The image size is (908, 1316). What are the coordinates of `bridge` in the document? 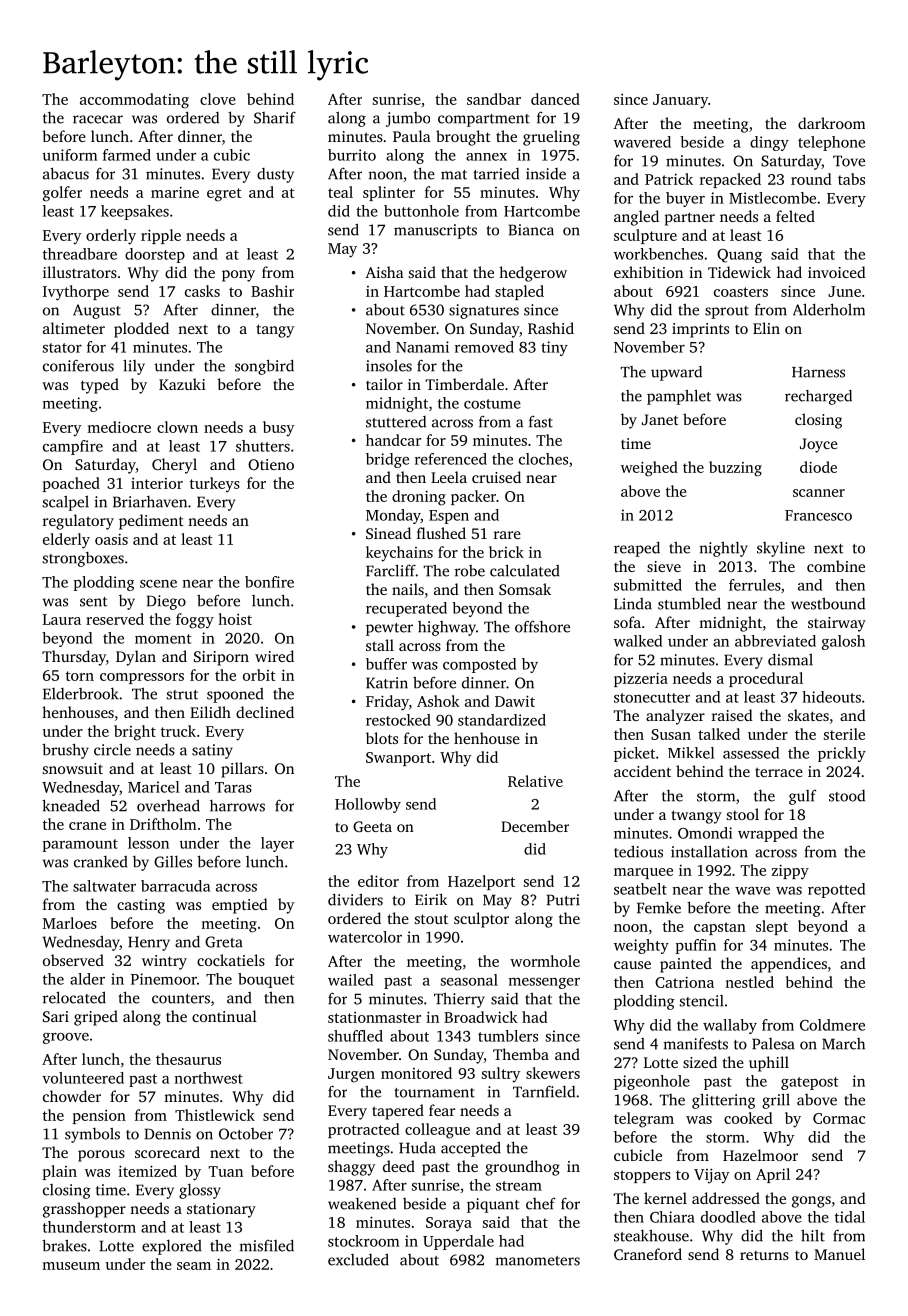 It's located at (387, 460).
